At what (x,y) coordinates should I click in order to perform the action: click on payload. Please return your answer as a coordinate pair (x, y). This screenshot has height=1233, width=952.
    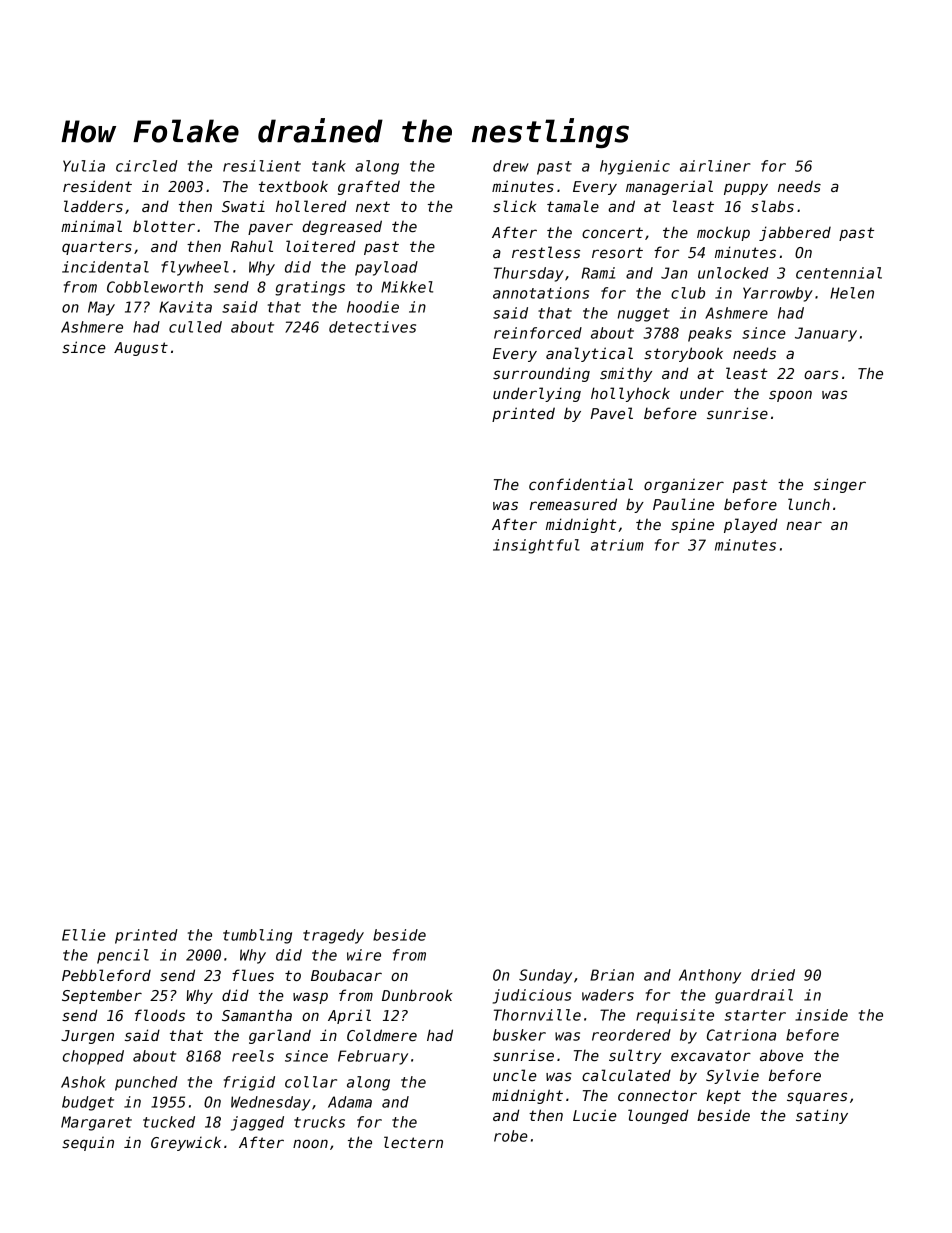
    Looking at the image, I should click on (386, 268).
